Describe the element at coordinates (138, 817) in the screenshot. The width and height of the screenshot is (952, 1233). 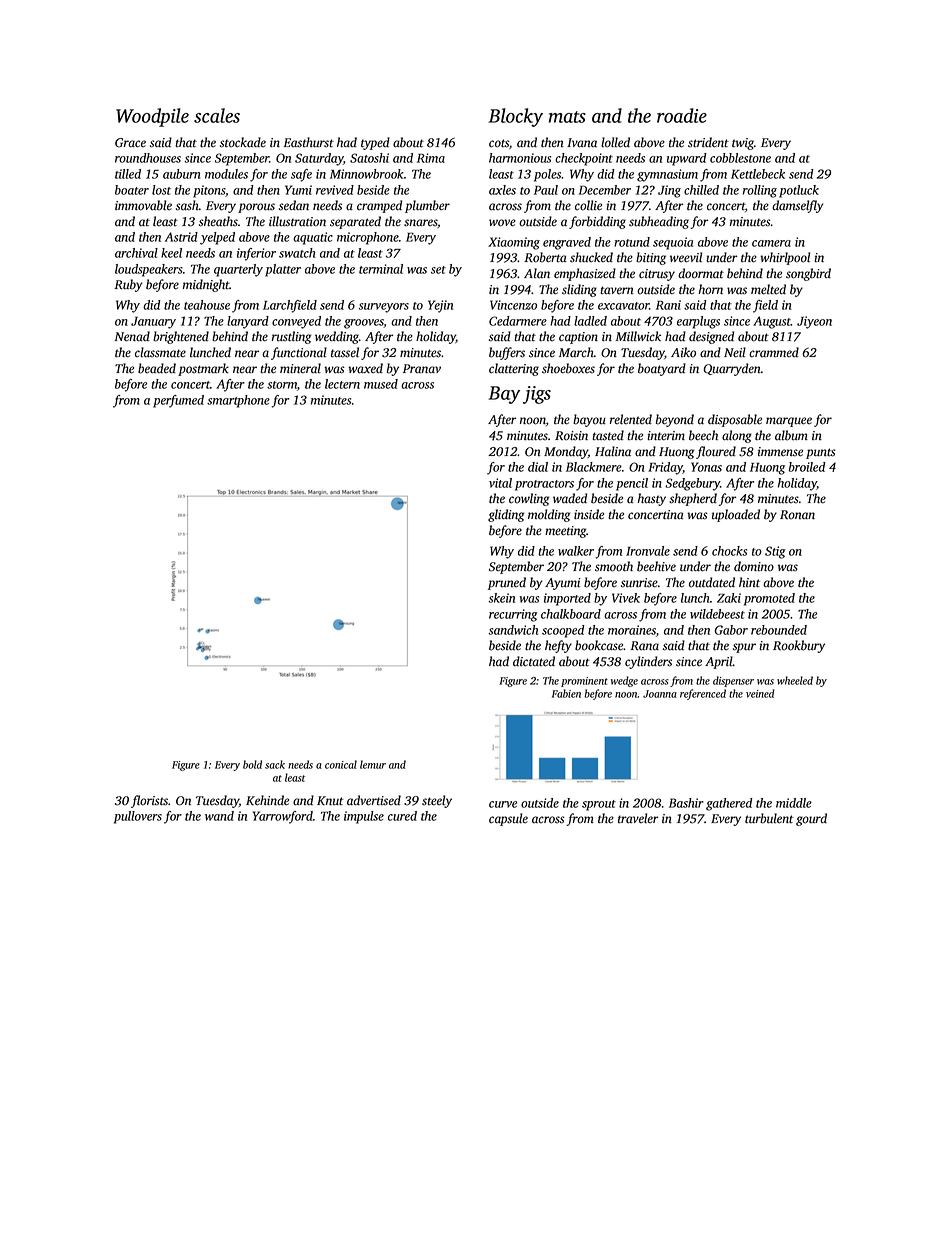
I see `pullovers` at that location.
